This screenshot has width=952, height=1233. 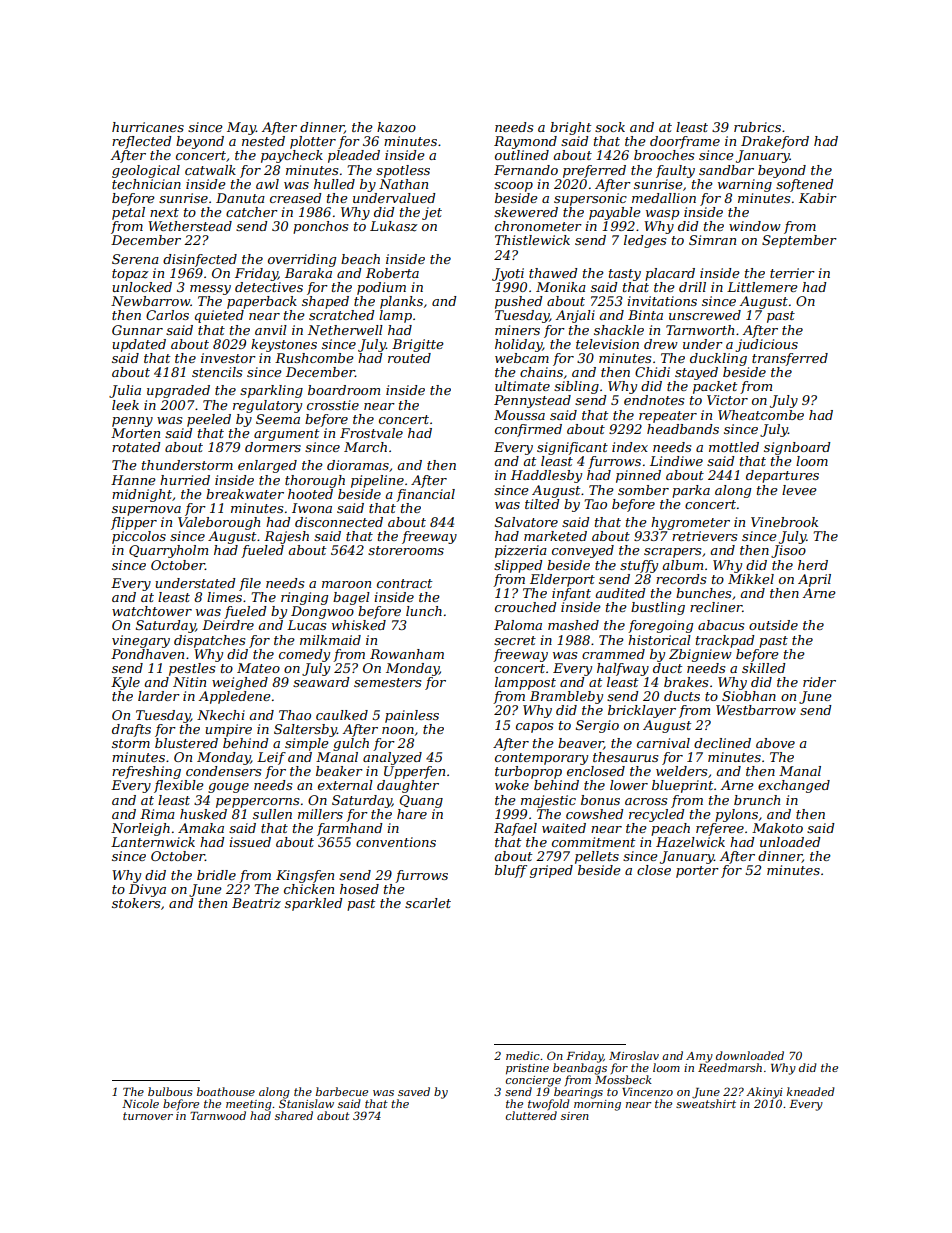 What do you see at coordinates (170, 1091) in the screenshot?
I see `bulbous` at bounding box center [170, 1091].
